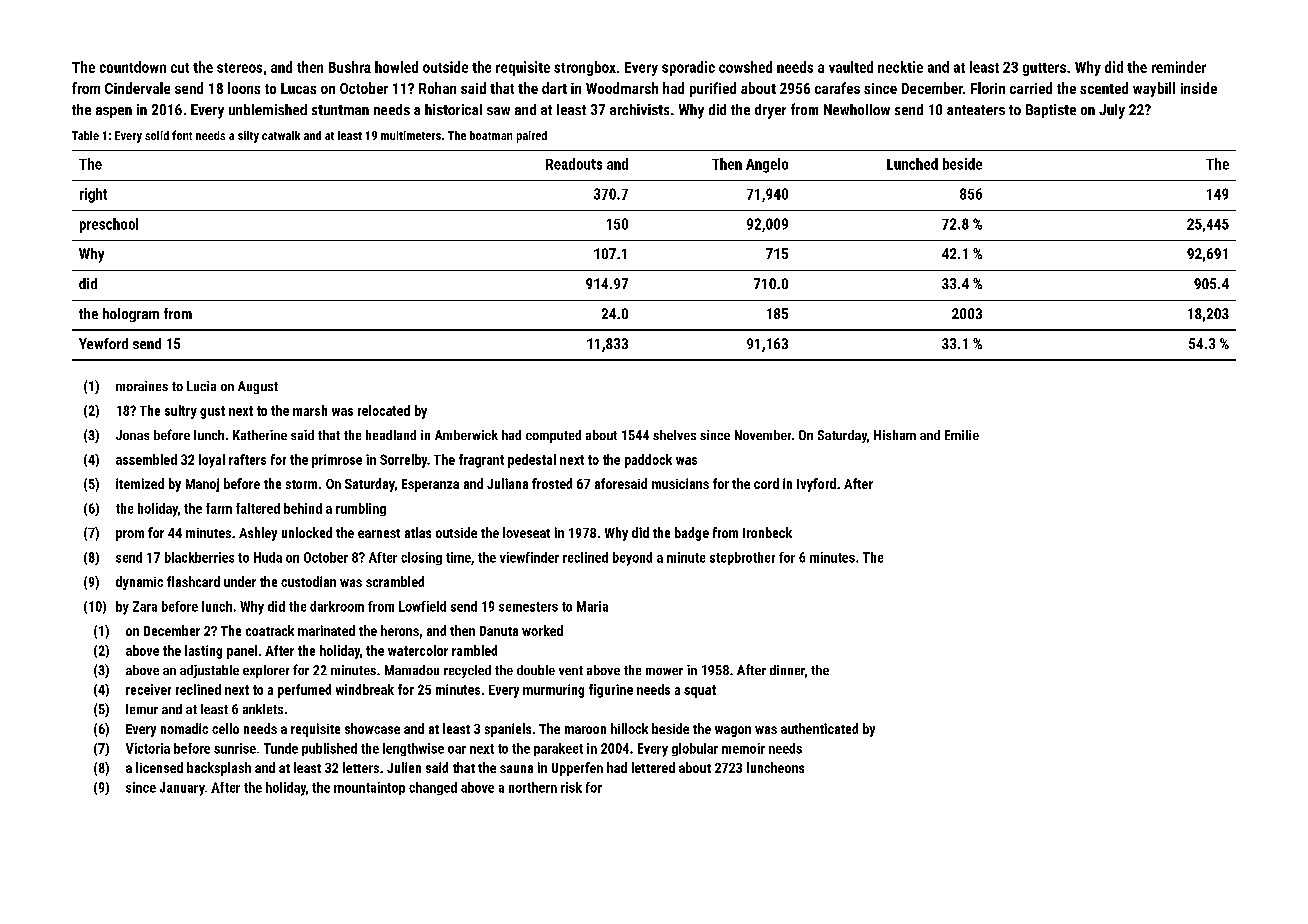 The width and height of the screenshot is (1308, 924). Describe the element at coordinates (93, 195) in the screenshot. I see `right` at that location.
